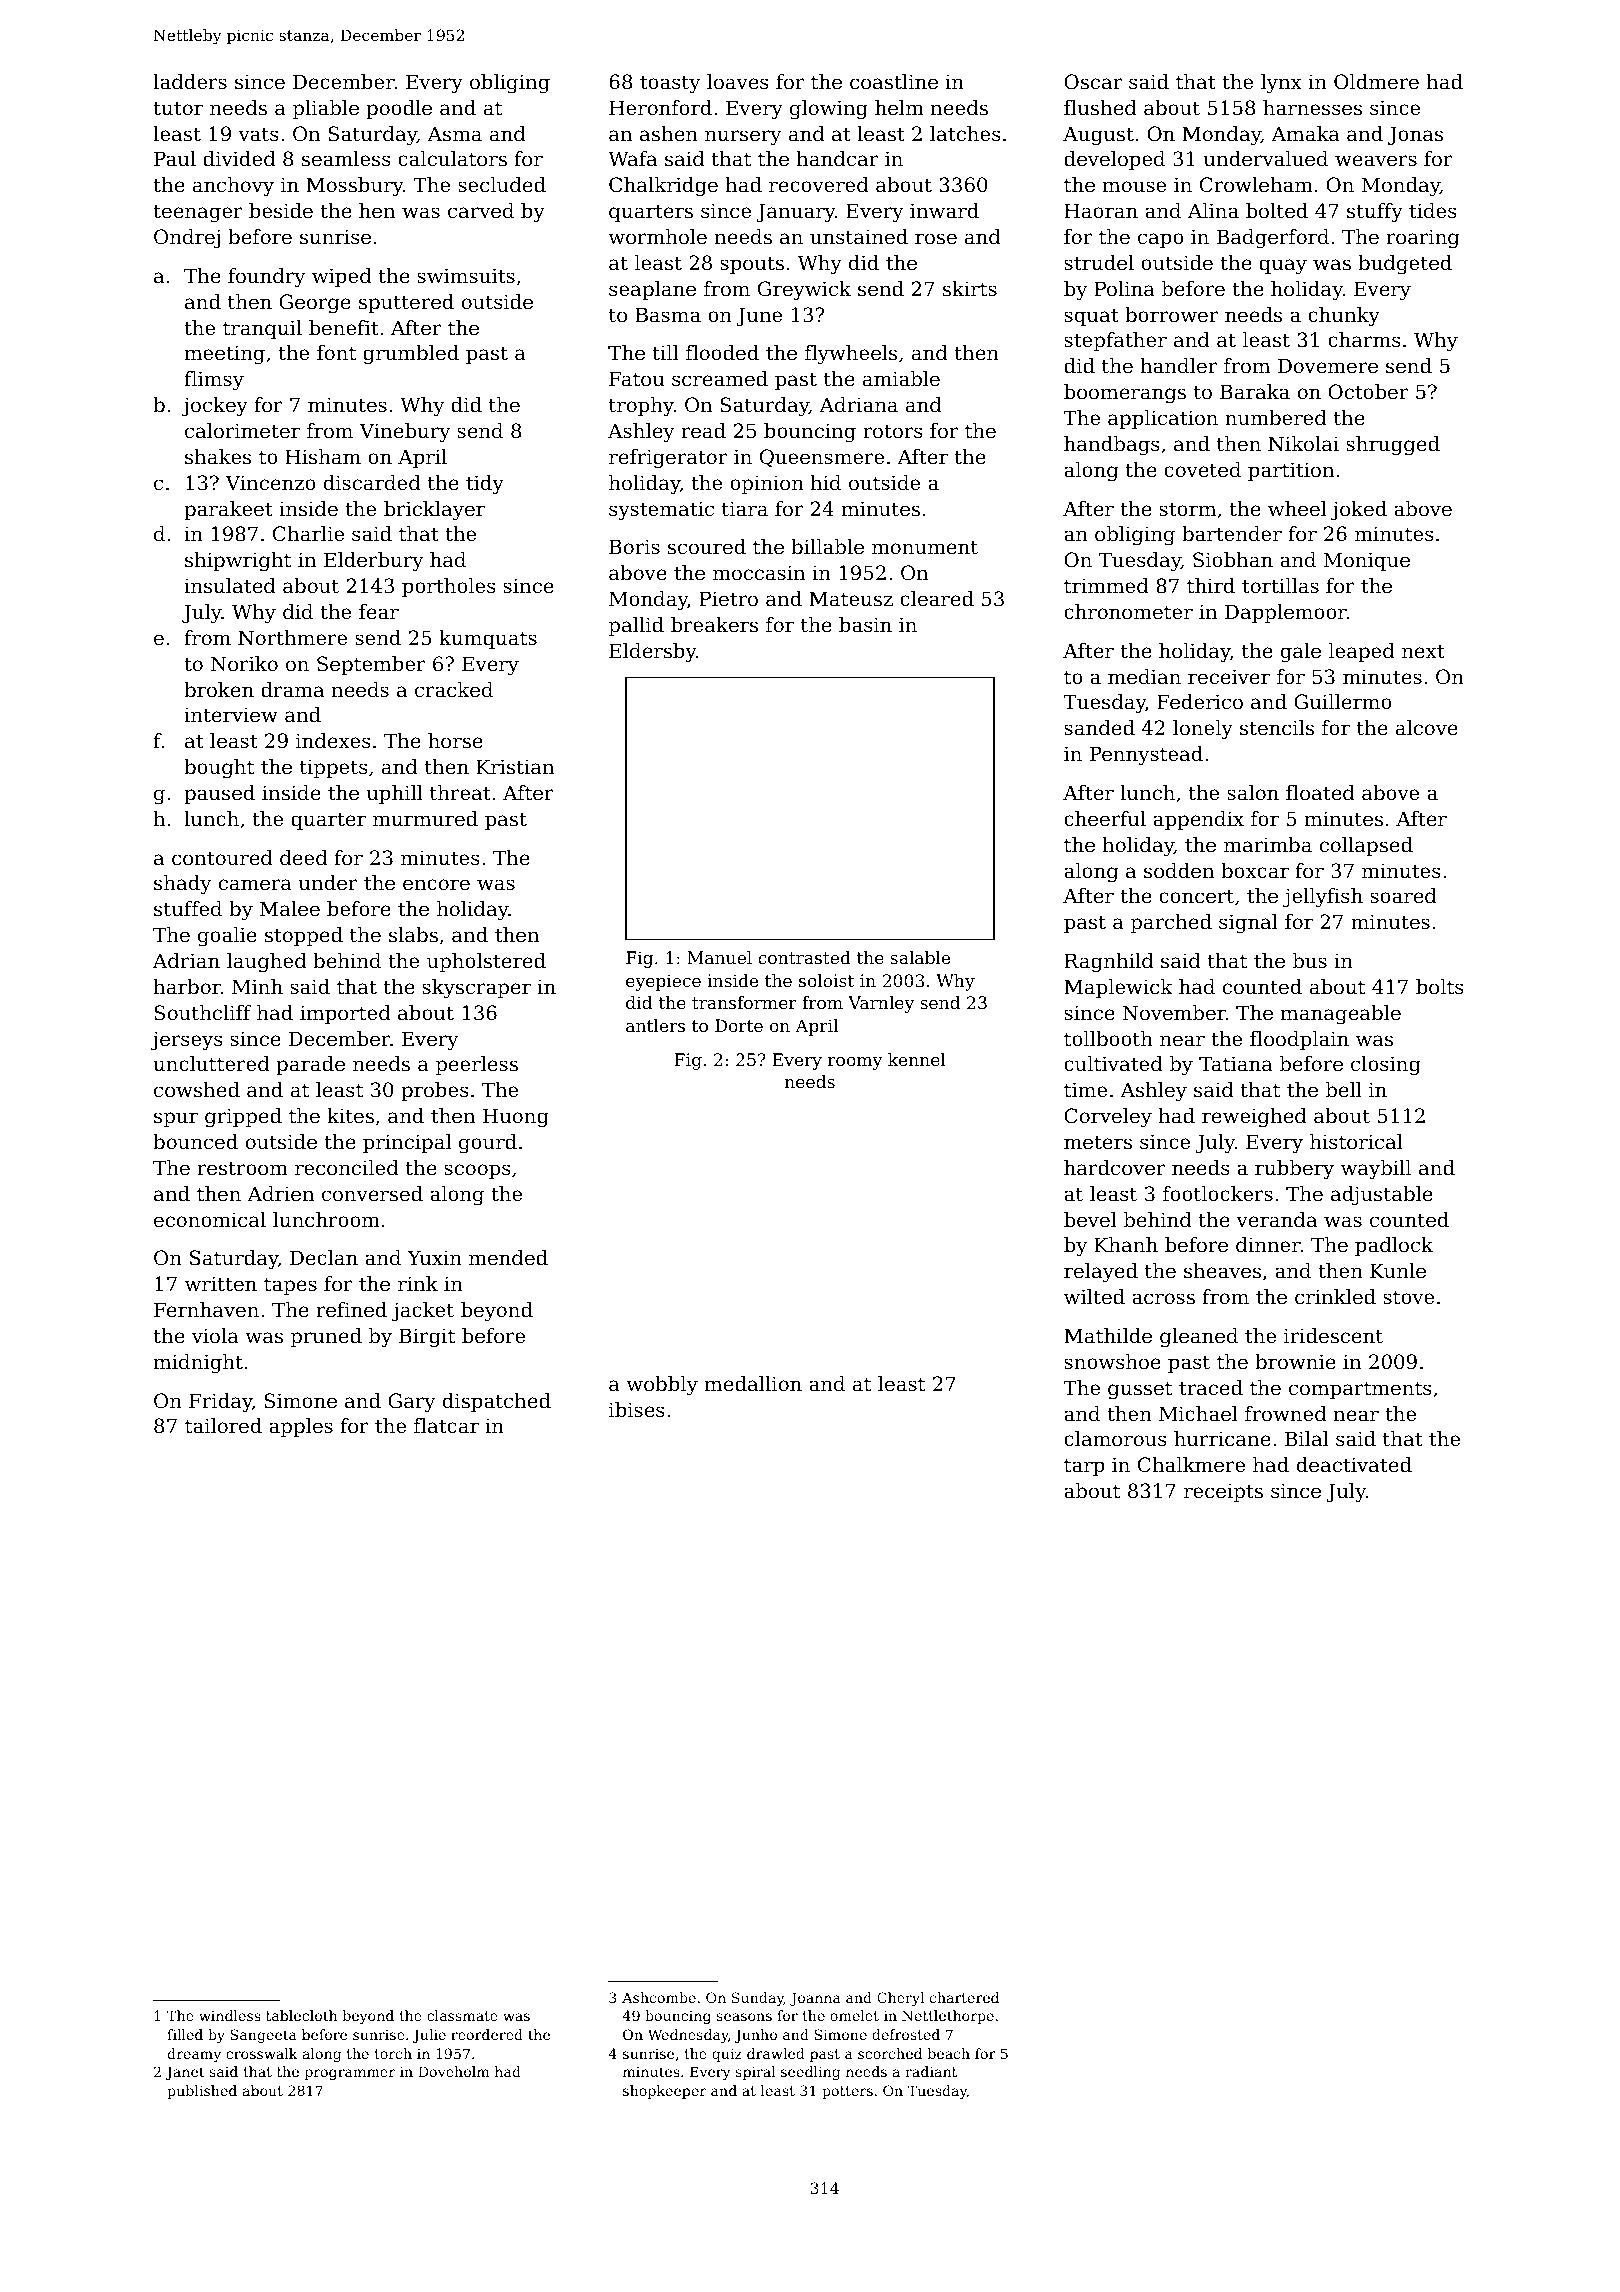 This screenshot has height=2292, width=1620. What do you see at coordinates (1376, 82) in the screenshot?
I see `Oldmere` at bounding box center [1376, 82].
